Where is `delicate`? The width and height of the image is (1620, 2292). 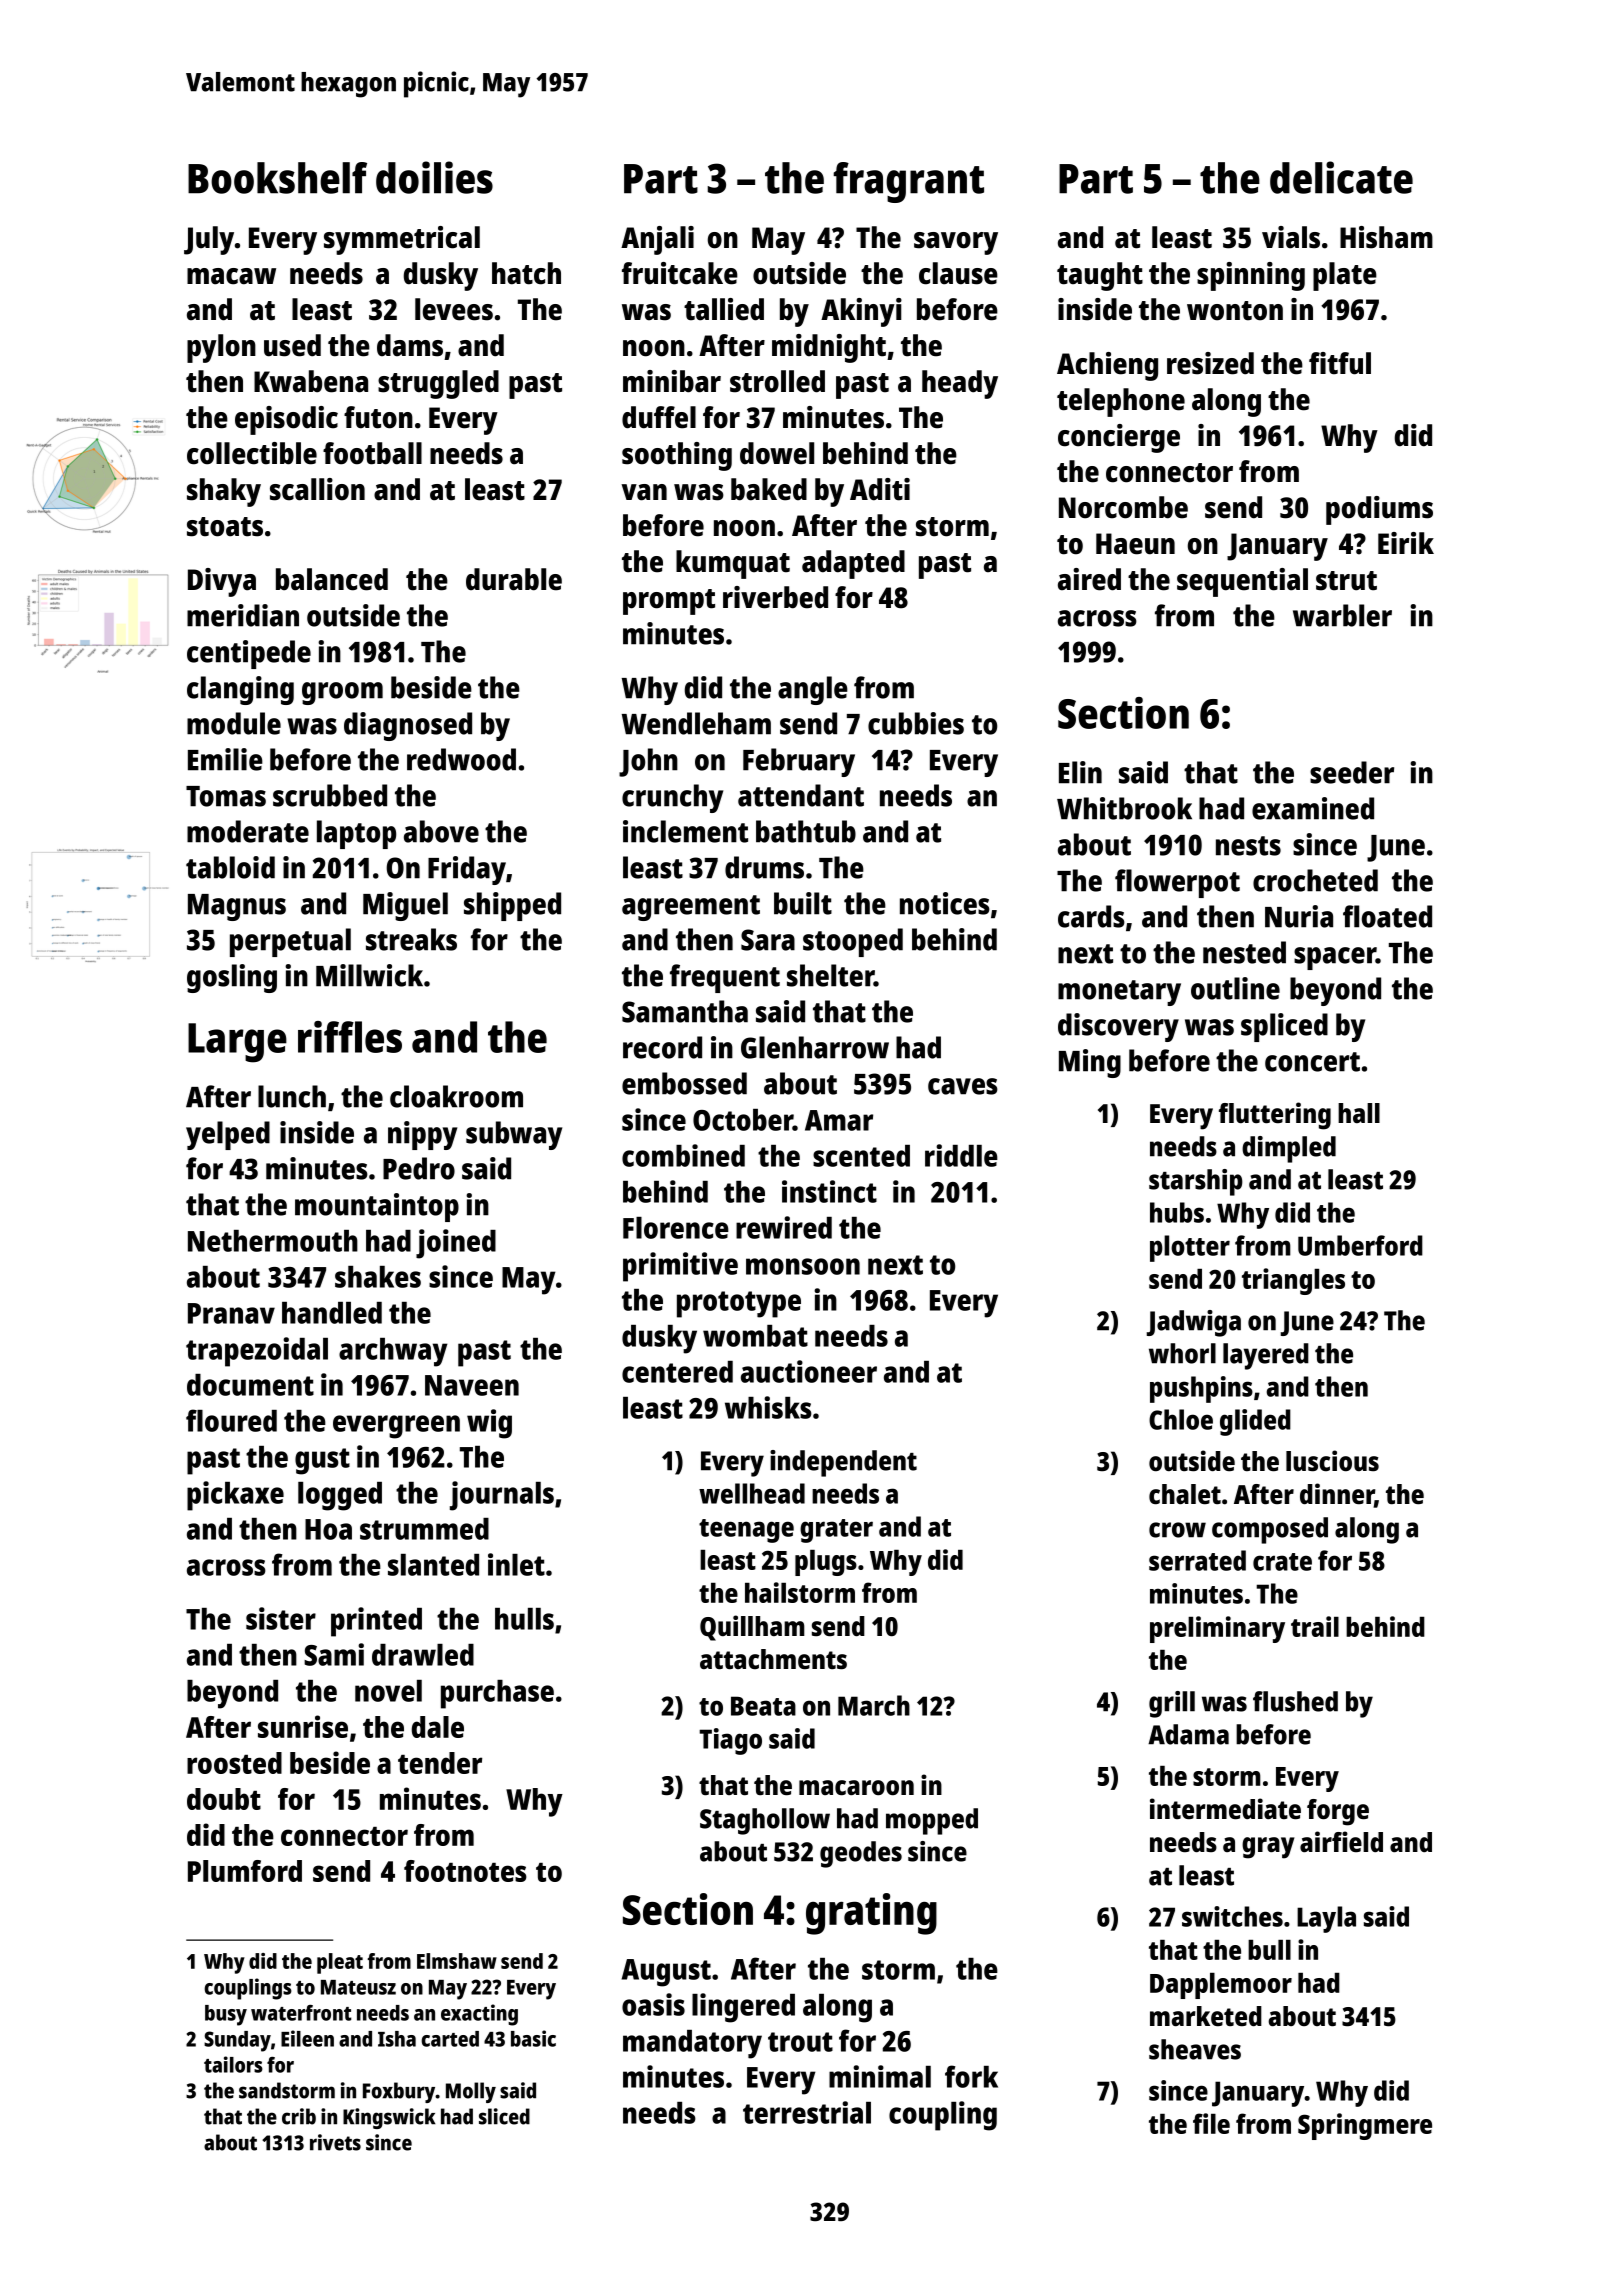 delicate is located at coordinates (1341, 177).
